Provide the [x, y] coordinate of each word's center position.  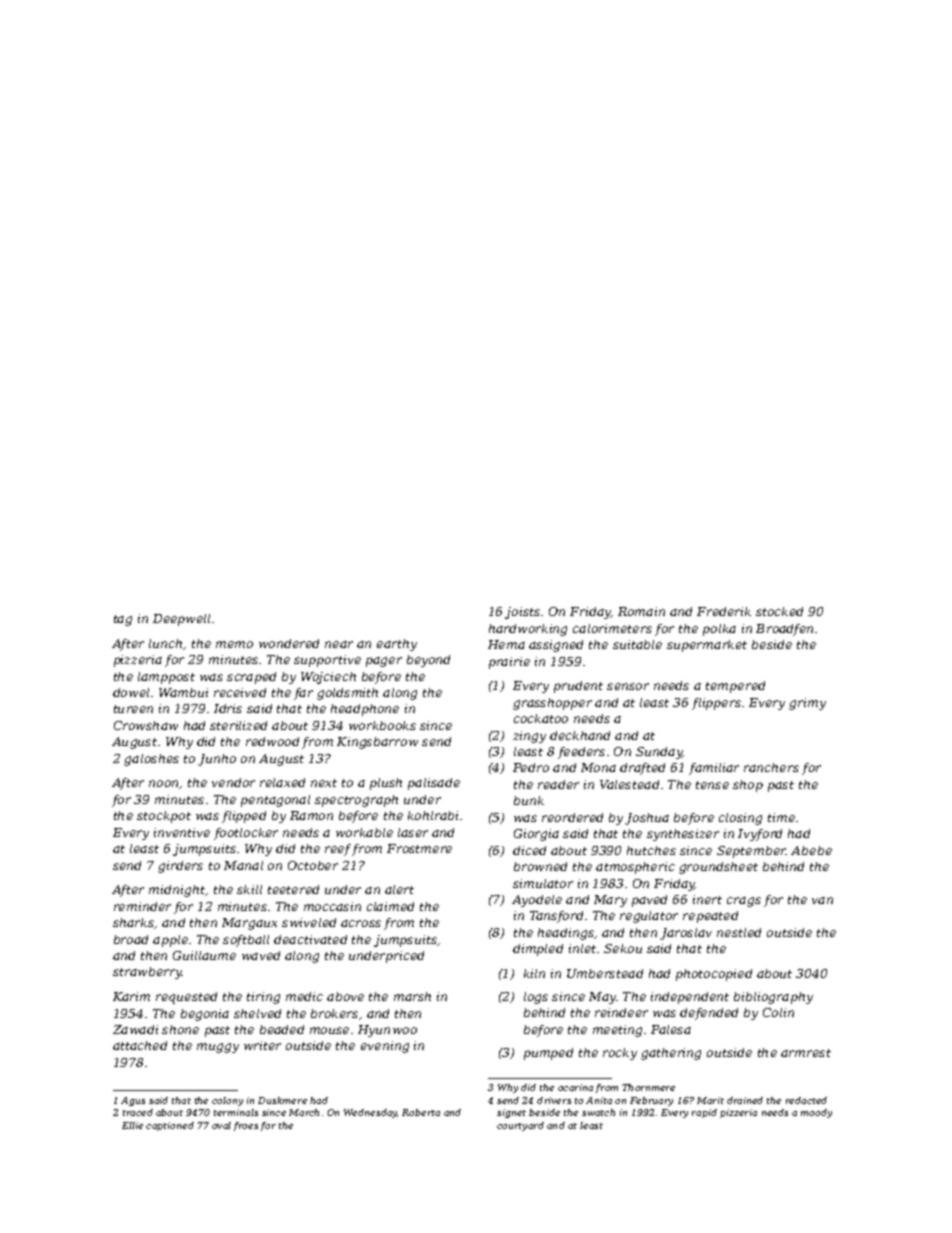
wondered [289, 643]
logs [536, 998]
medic [304, 996]
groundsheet [718, 868]
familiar [714, 769]
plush [386, 784]
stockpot [164, 817]
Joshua [647, 819]
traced [138, 1112]
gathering [671, 1054]
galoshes [151, 760]
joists [522, 613]
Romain [641, 611]
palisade [434, 784]
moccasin [332, 906]
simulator [543, 883]
